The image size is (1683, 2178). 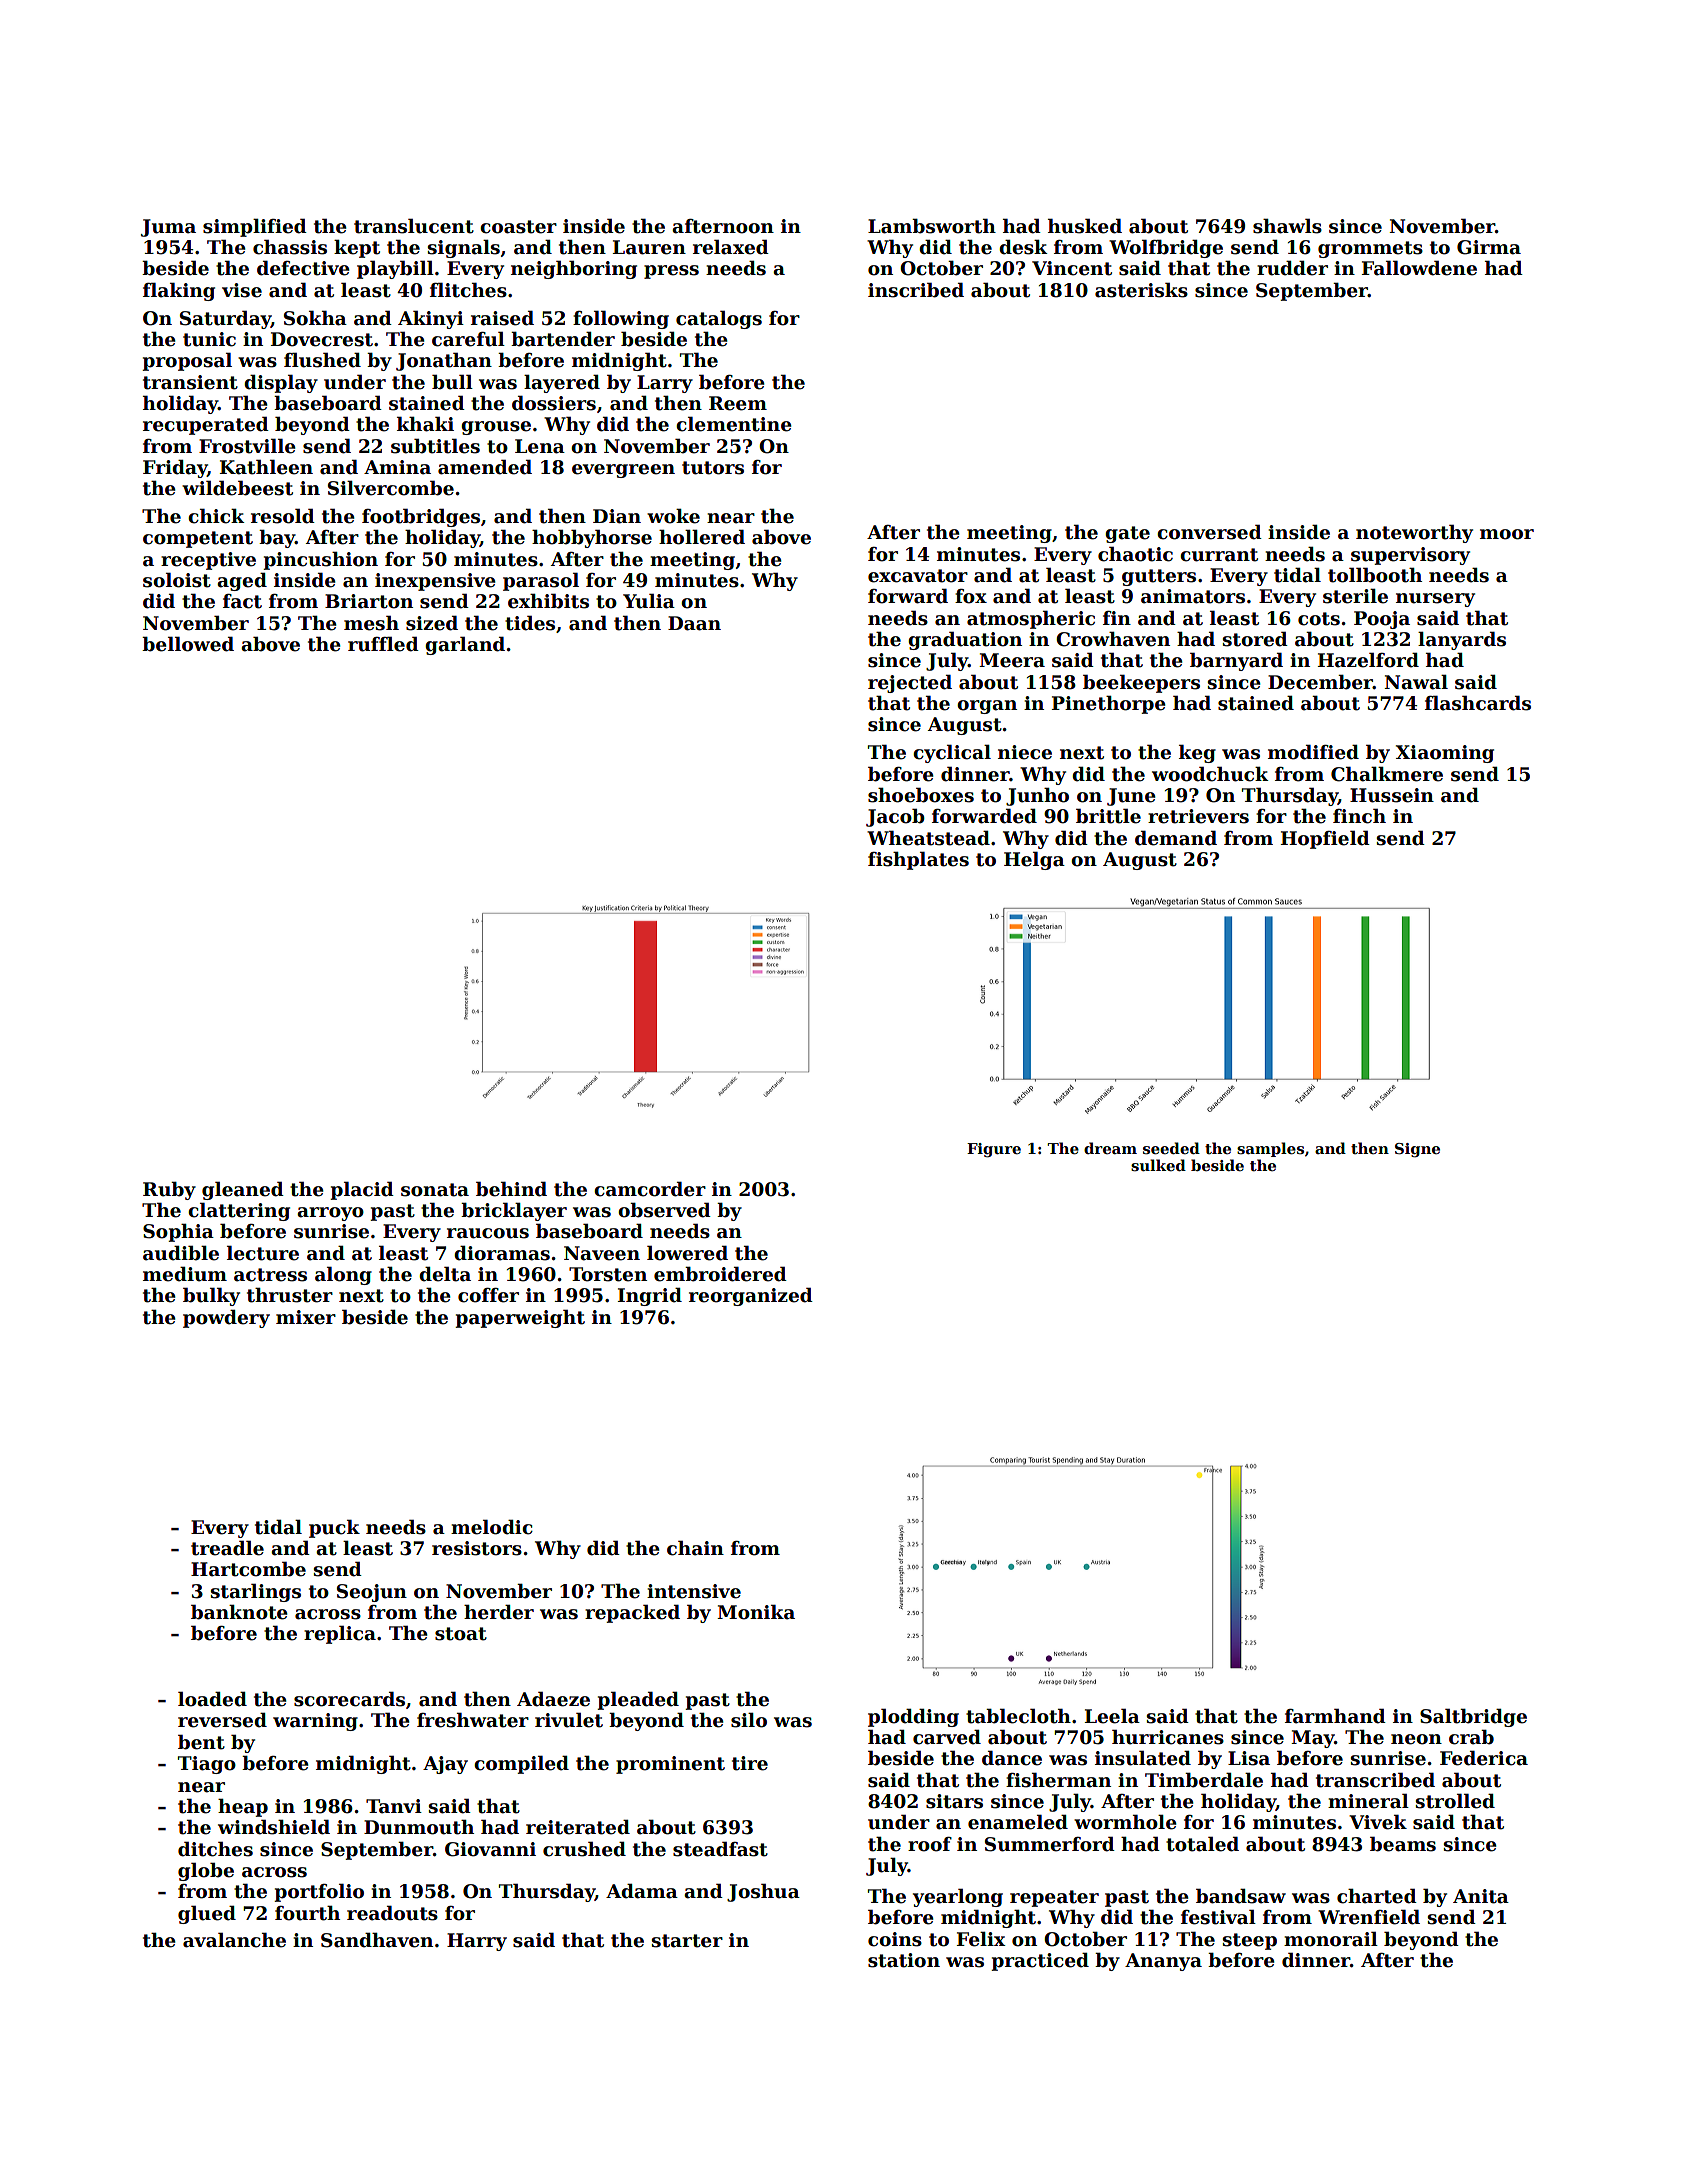 What do you see at coordinates (521, 1764) in the document?
I see `compiled` at bounding box center [521, 1764].
